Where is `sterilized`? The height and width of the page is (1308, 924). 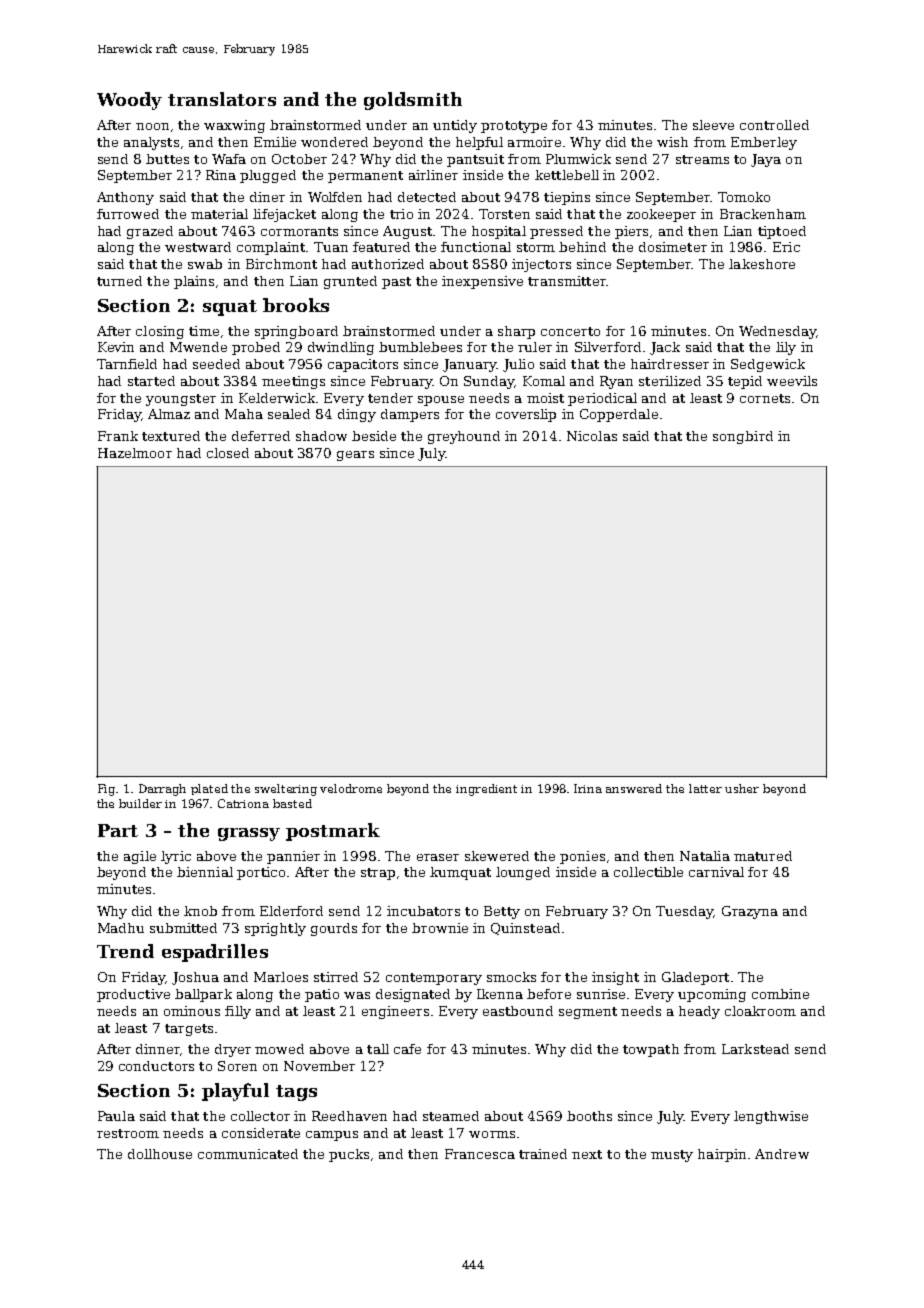
sterilized is located at coordinates (670, 381).
